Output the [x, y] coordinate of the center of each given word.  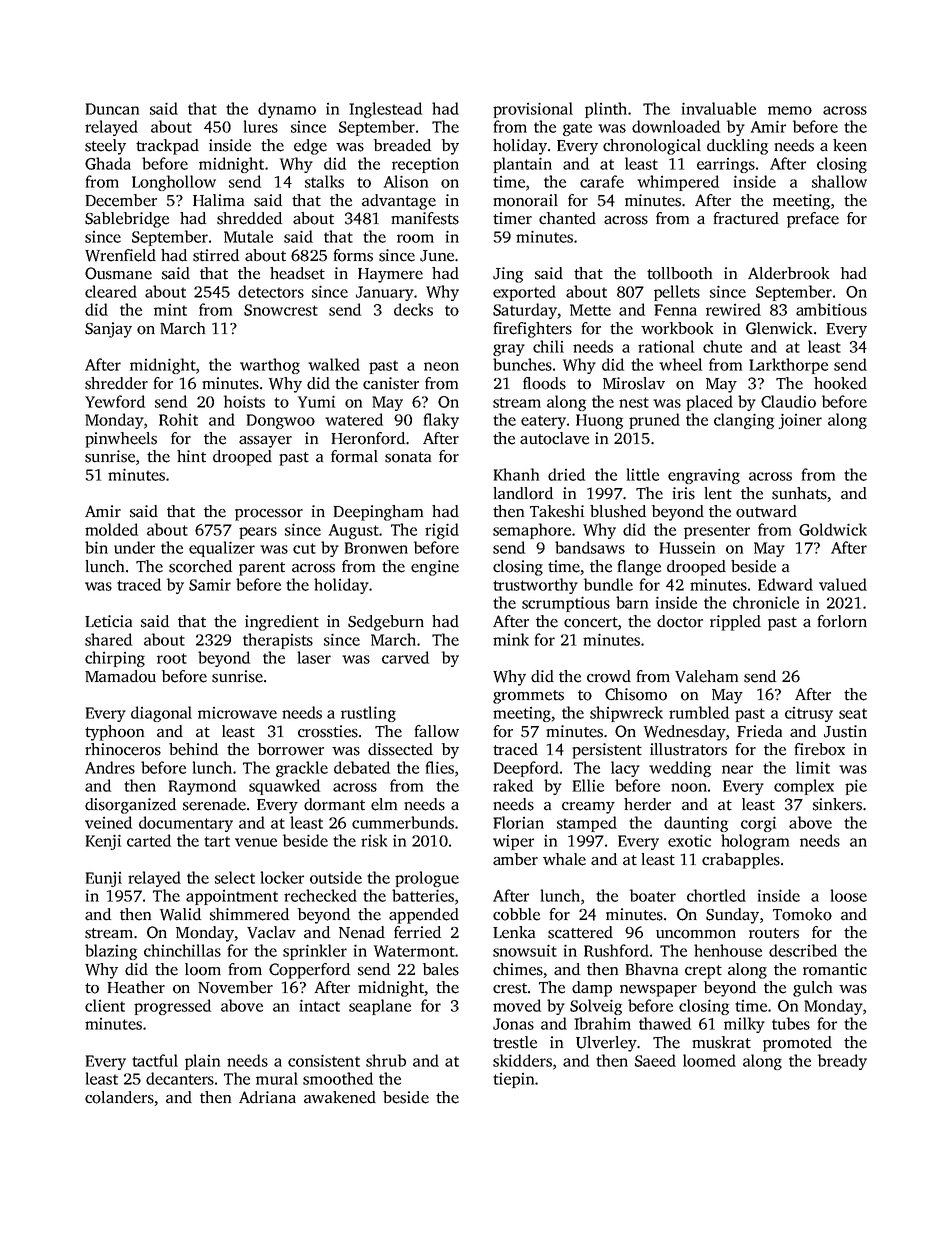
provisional [533, 110]
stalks [324, 181]
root [172, 658]
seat [853, 713]
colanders [119, 1097]
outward [766, 511]
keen [850, 145]
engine [435, 568]
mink [511, 639]
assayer [265, 442]
